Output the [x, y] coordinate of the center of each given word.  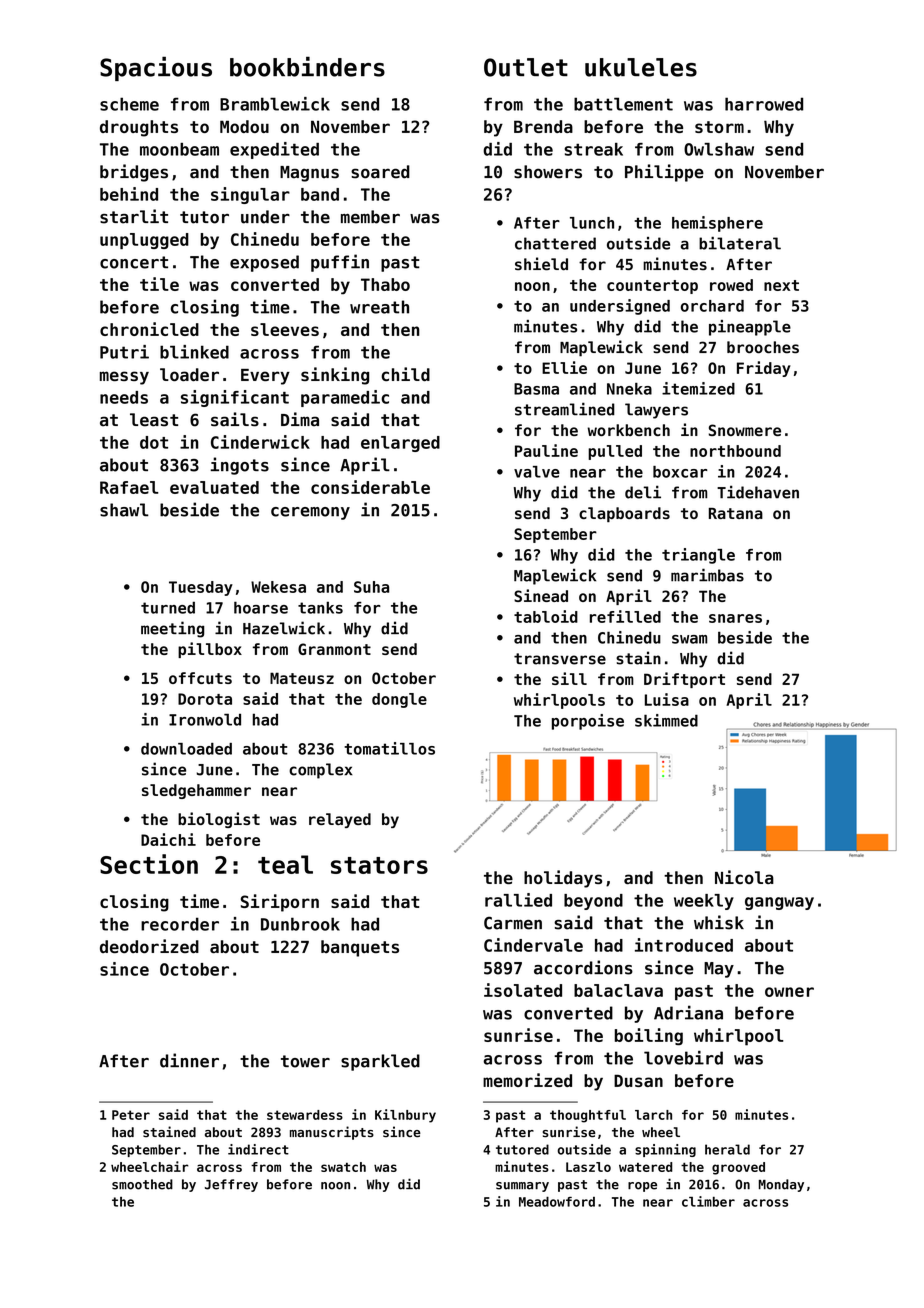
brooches [763, 347]
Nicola [744, 877]
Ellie [564, 367]
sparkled [380, 1062]
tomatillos [389, 748]
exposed [264, 263]
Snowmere [745, 430]
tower [305, 1061]
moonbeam [179, 149]
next [781, 285]
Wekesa [278, 587]
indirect [258, 1149]
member [370, 217]
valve [537, 472]
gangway [779, 903]
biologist [219, 820]
